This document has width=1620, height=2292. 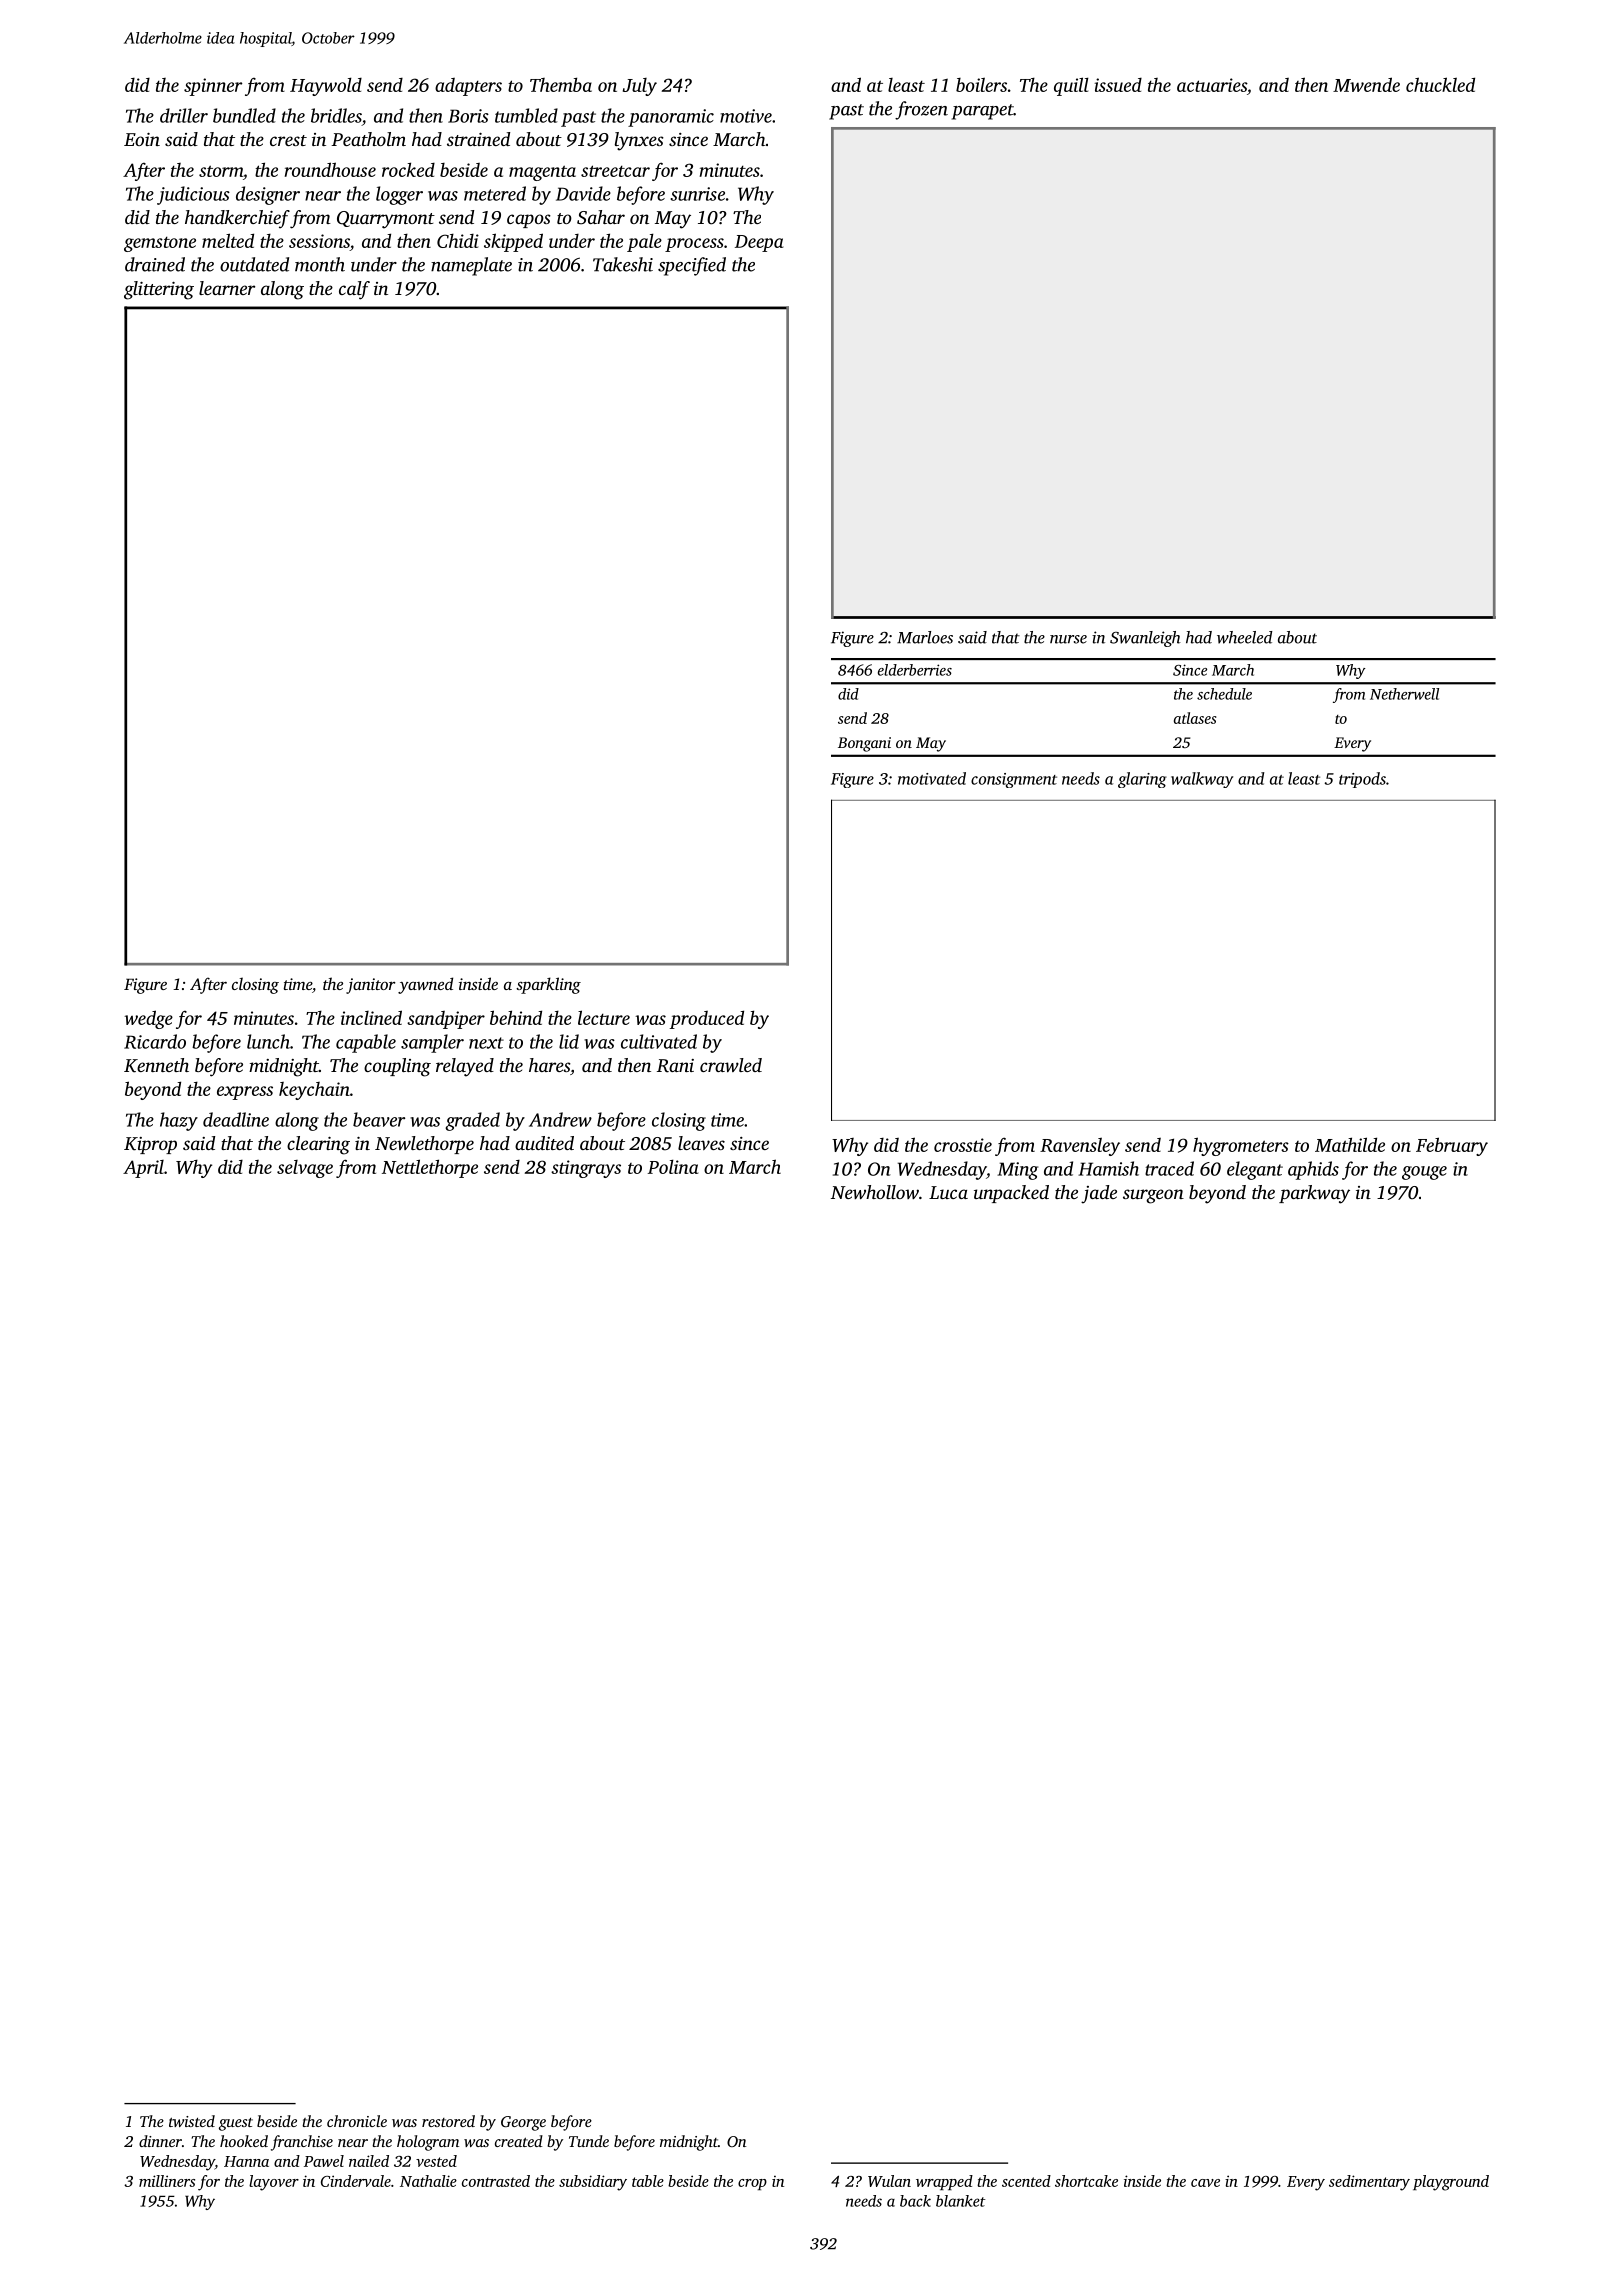 I want to click on April, so click(x=143, y=1169).
